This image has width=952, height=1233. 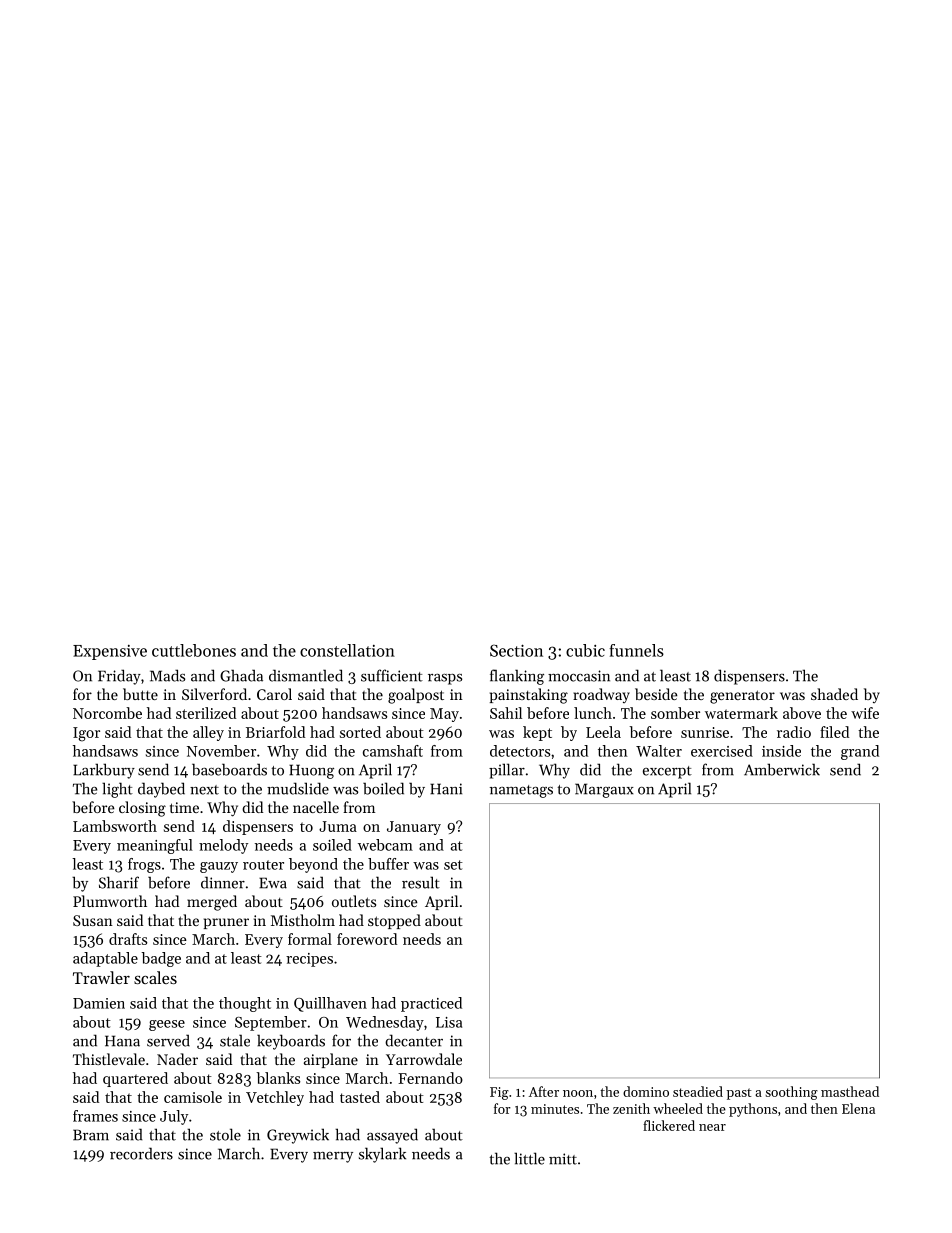 What do you see at coordinates (333, 1157) in the image?
I see `merry` at bounding box center [333, 1157].
